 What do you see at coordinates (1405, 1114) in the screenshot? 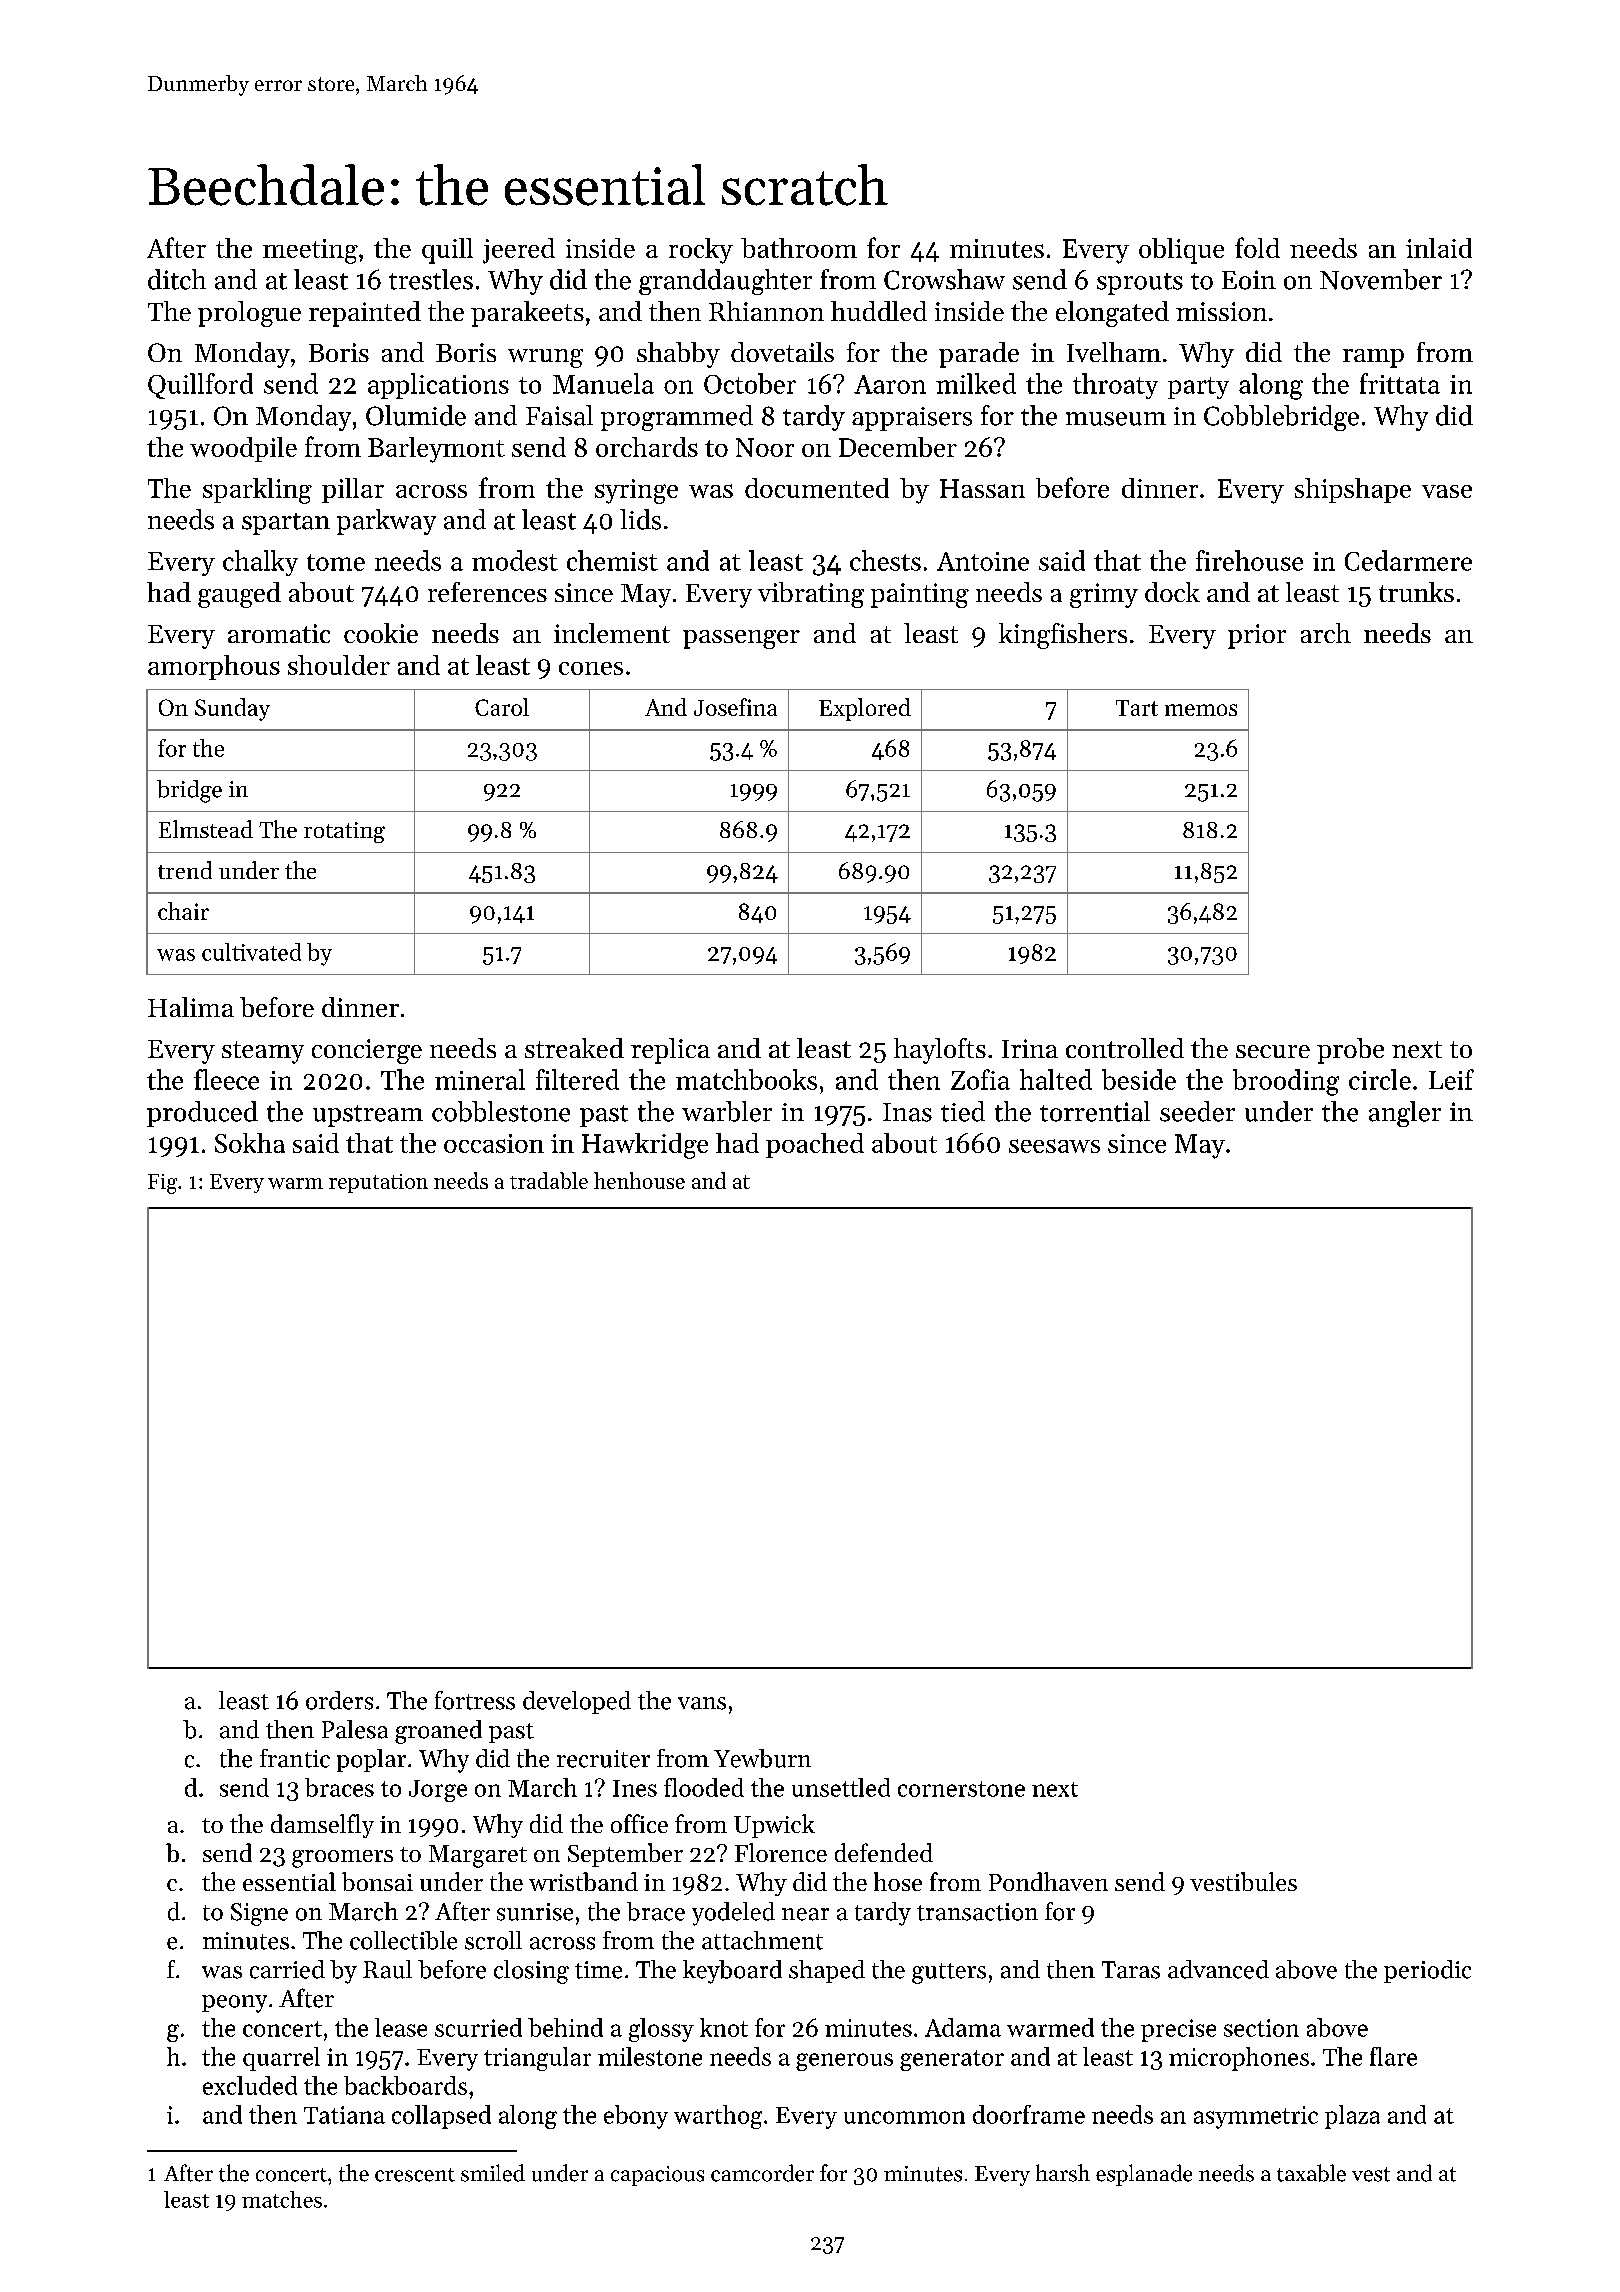
I see `angler` at bounding box center [1405, 1114].
